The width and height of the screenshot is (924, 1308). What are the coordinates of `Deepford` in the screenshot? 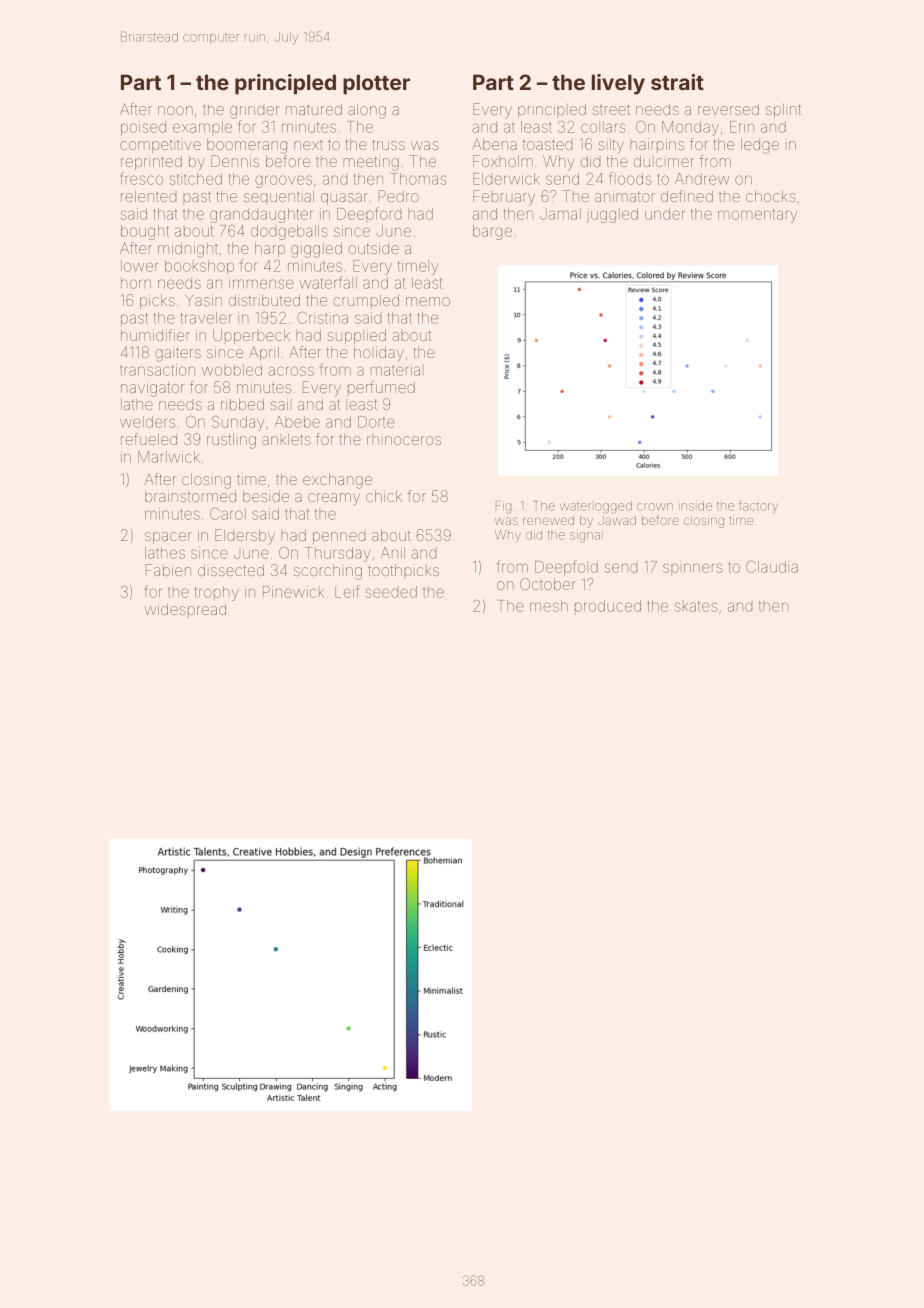 It's located at (369, 214).
